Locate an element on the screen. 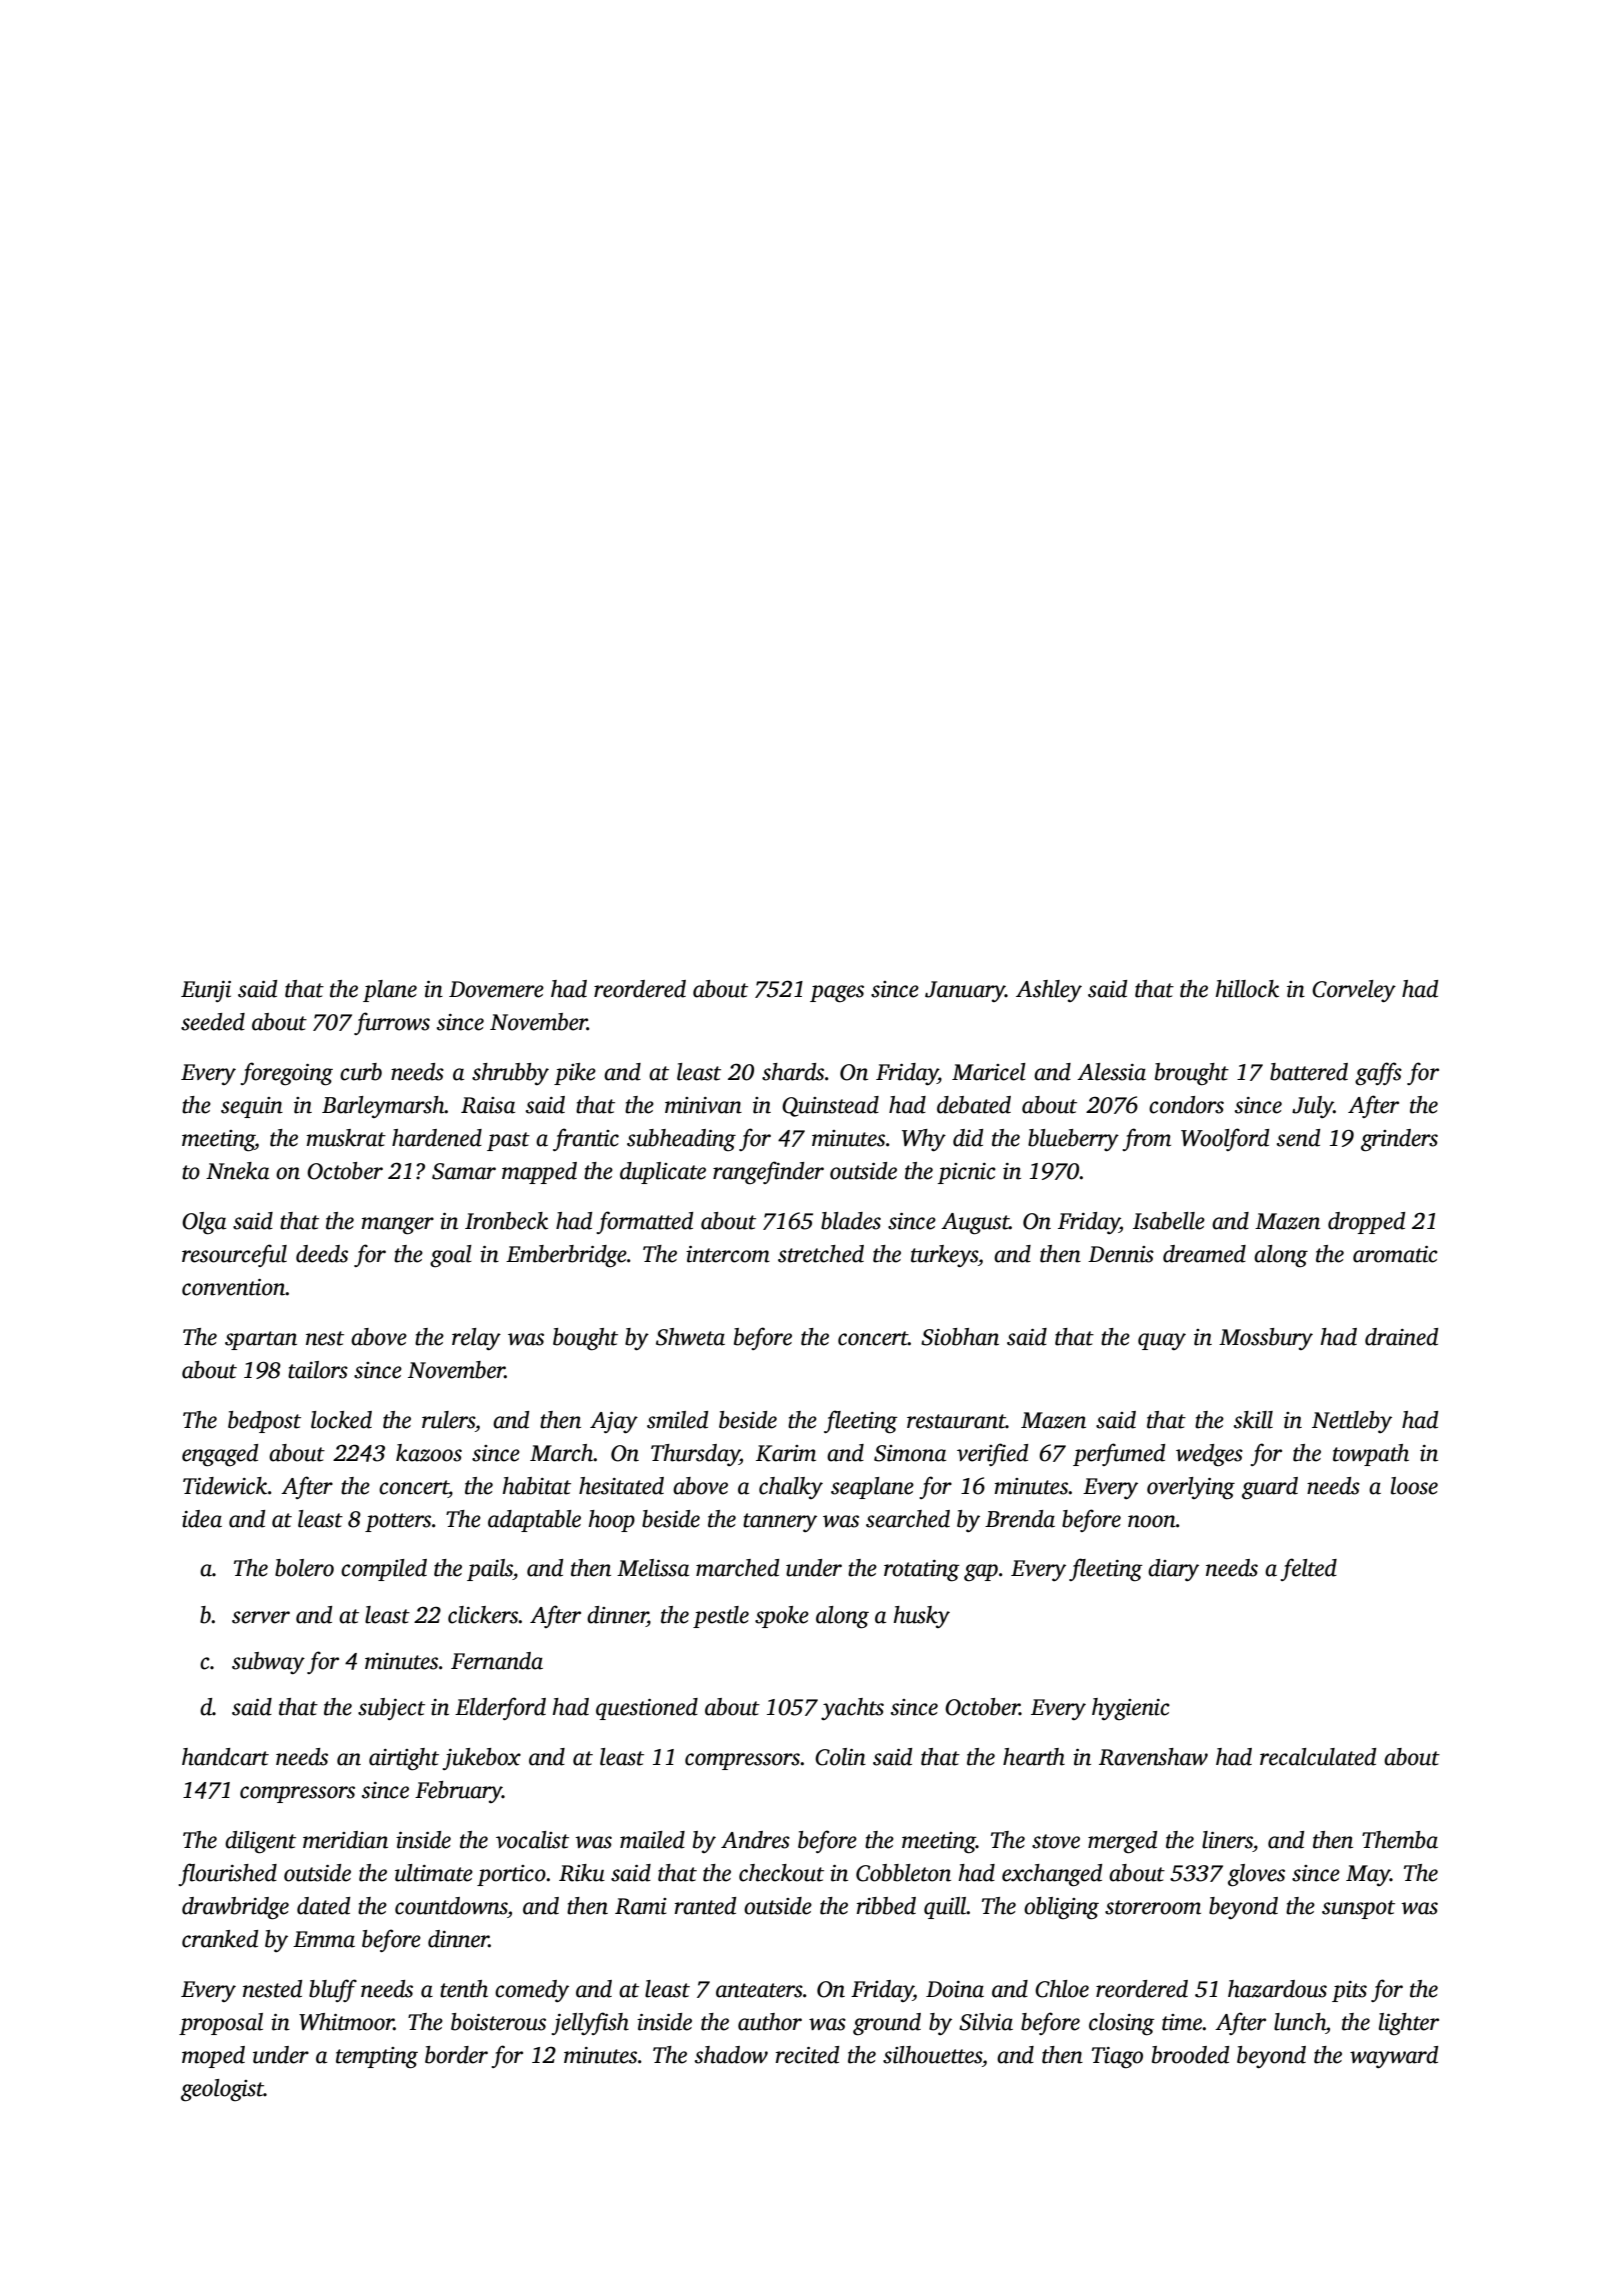 The image size is (1620, 2292). hillock is located at coordinates (1247, 989).
